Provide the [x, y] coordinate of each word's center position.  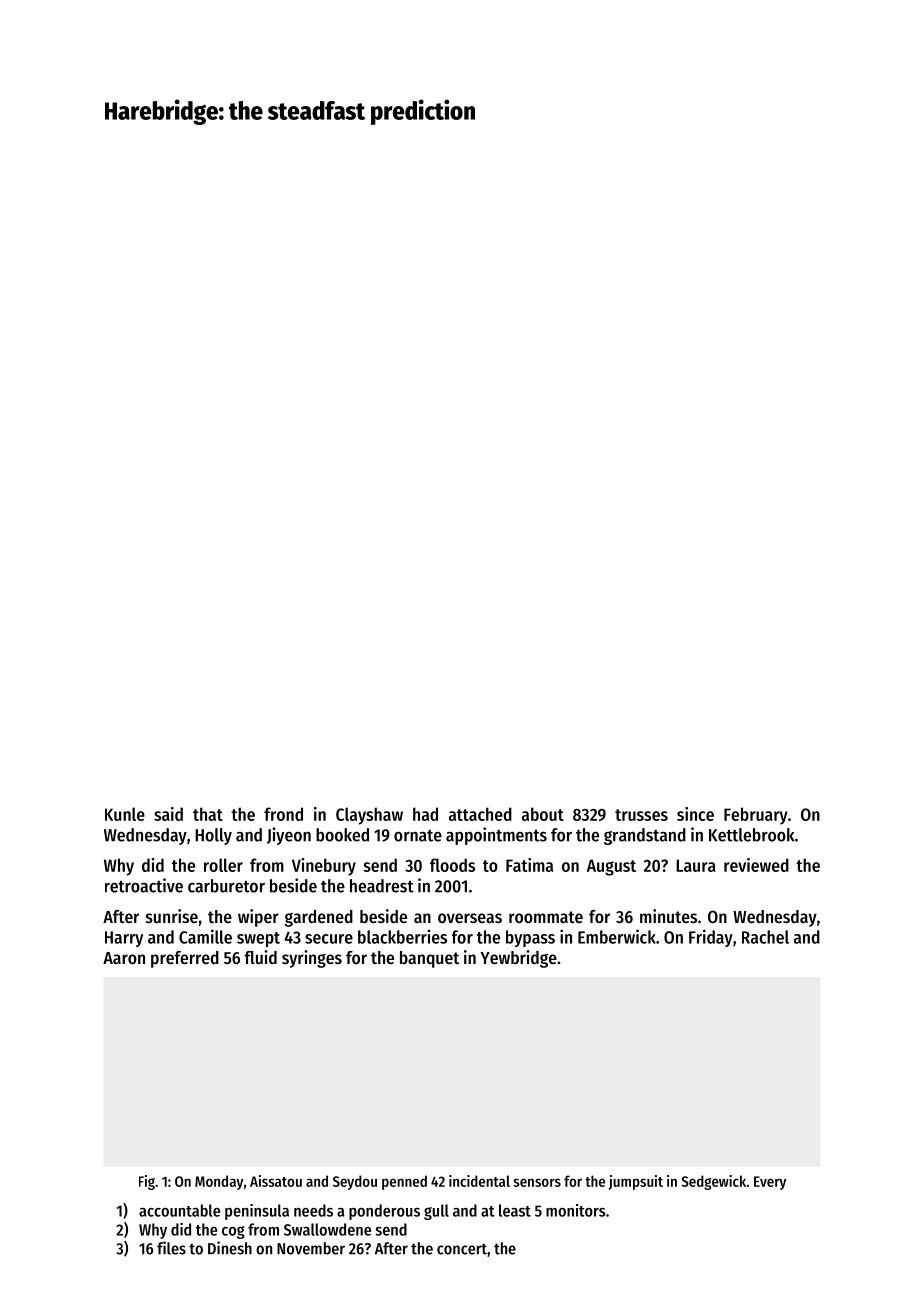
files [171, 1248]
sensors [537, 1182]
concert [462, 1249]
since [695, 814]
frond [283, 814]
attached [480, 814]
